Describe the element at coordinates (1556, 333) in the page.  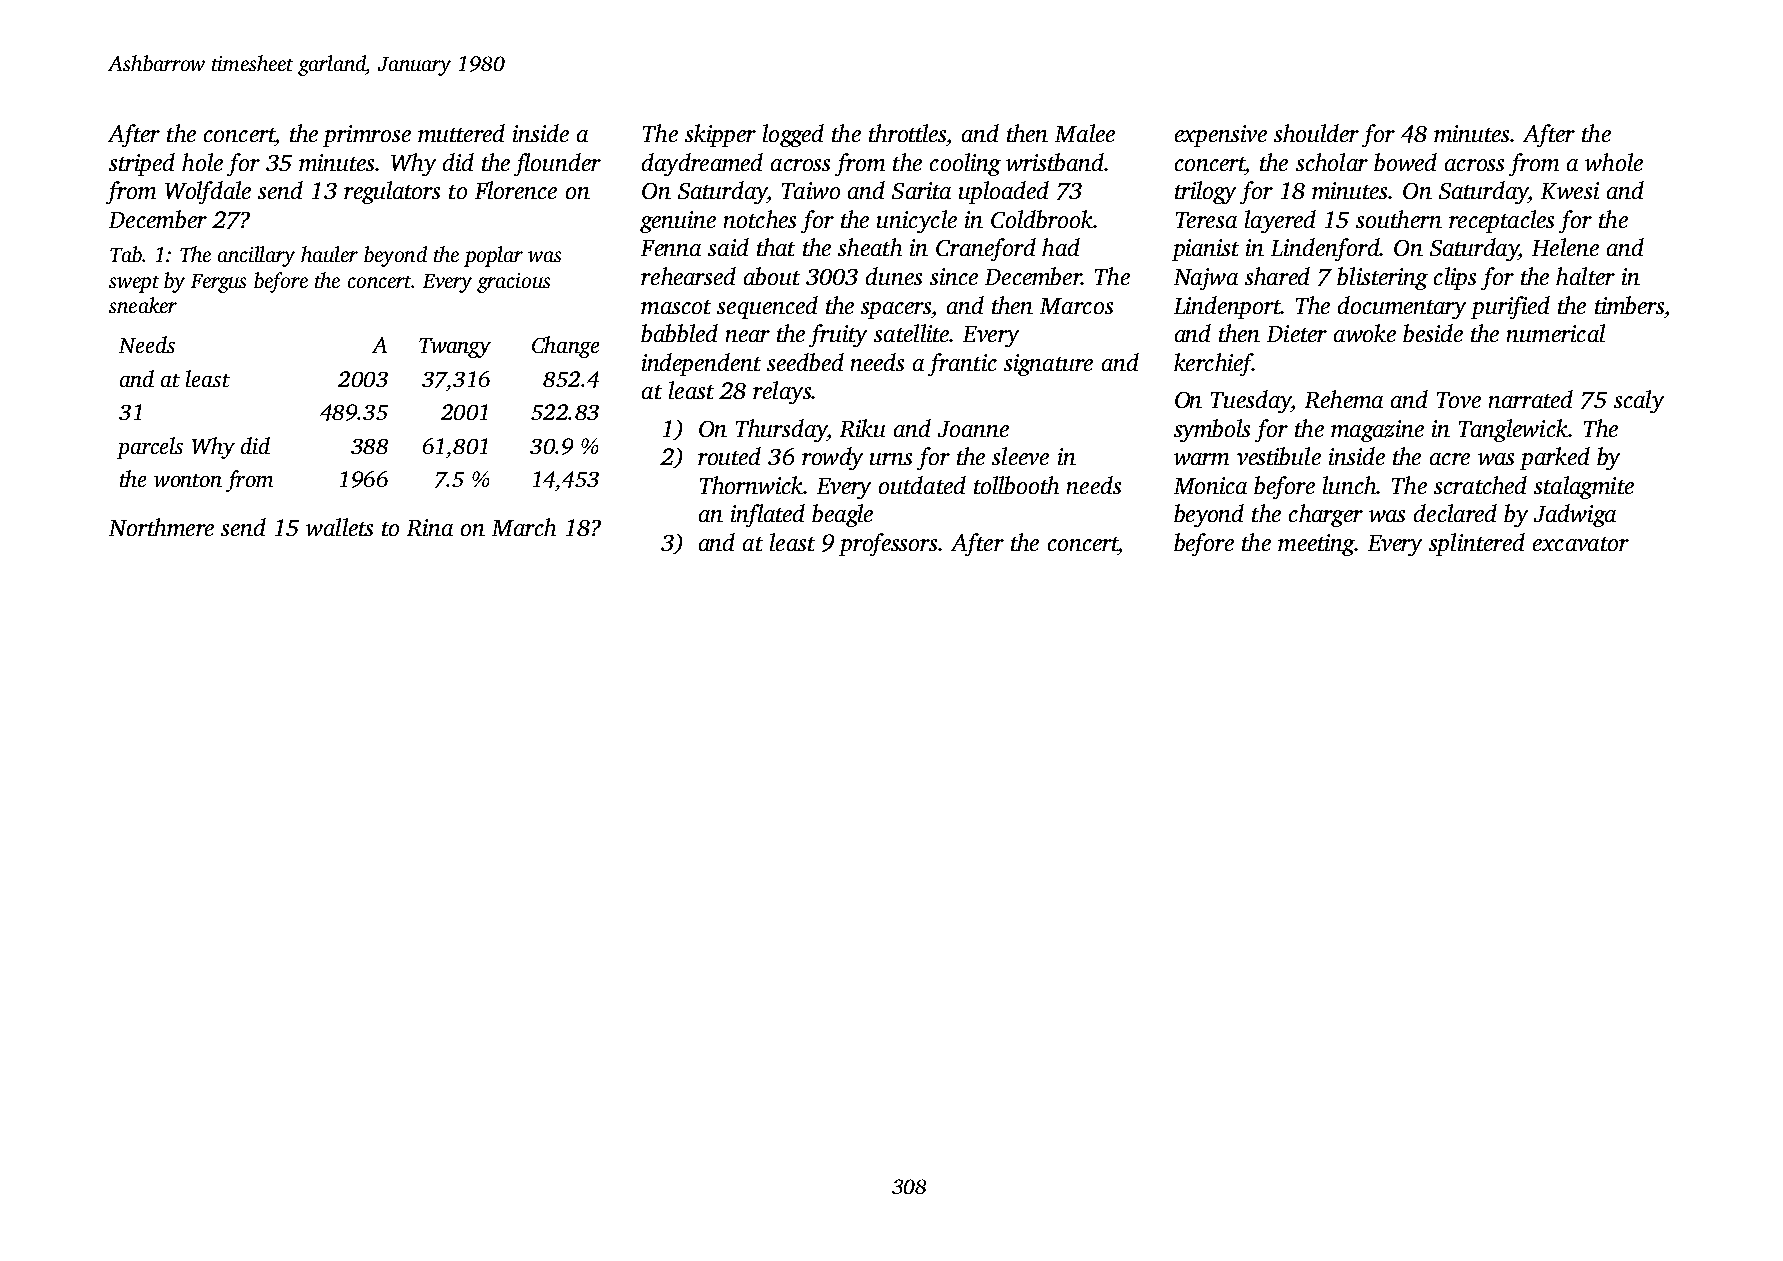
I see `numerical` at that location.
